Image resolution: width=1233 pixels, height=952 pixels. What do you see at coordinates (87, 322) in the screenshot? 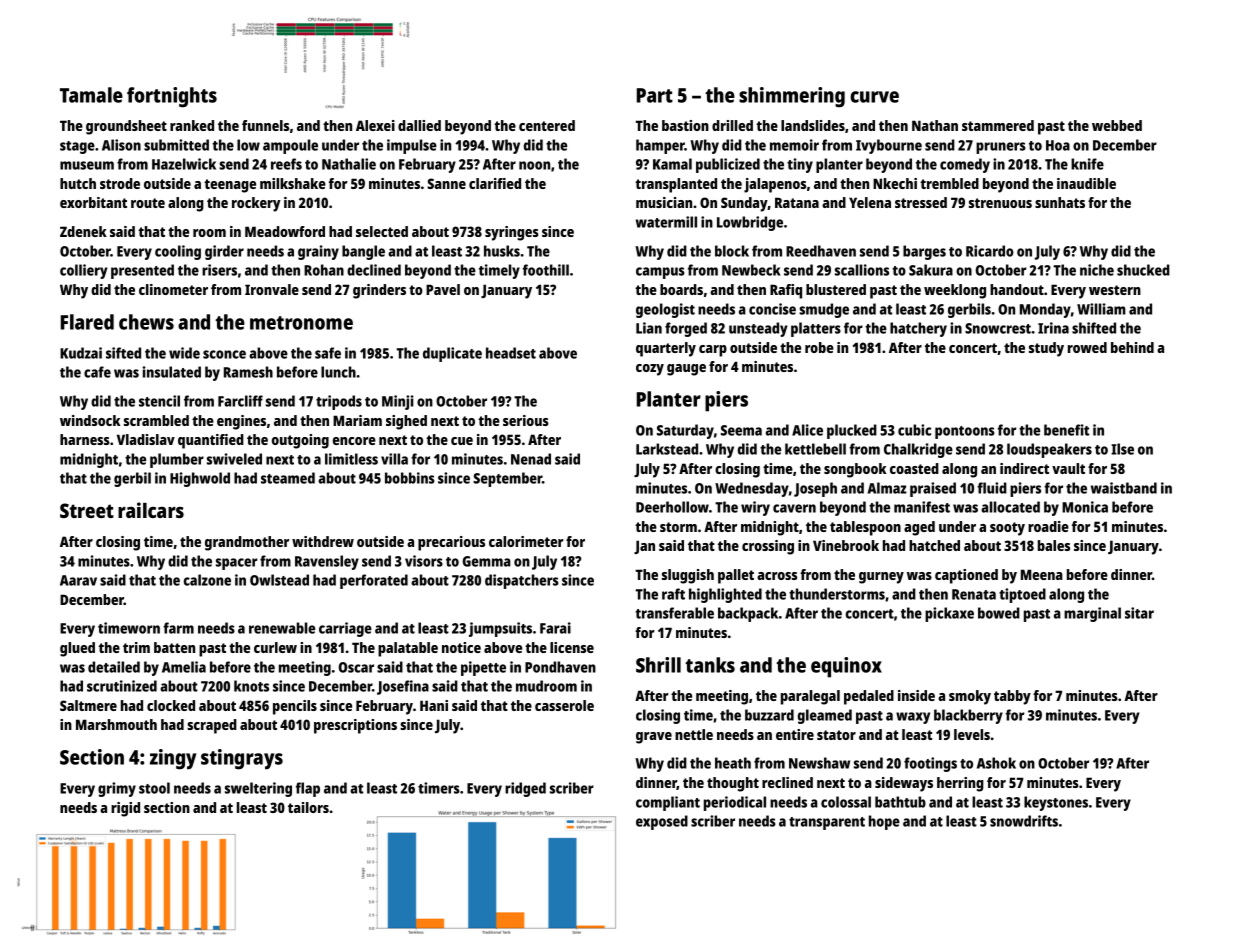
I see `Flared` at bounding box center [87, 322].
